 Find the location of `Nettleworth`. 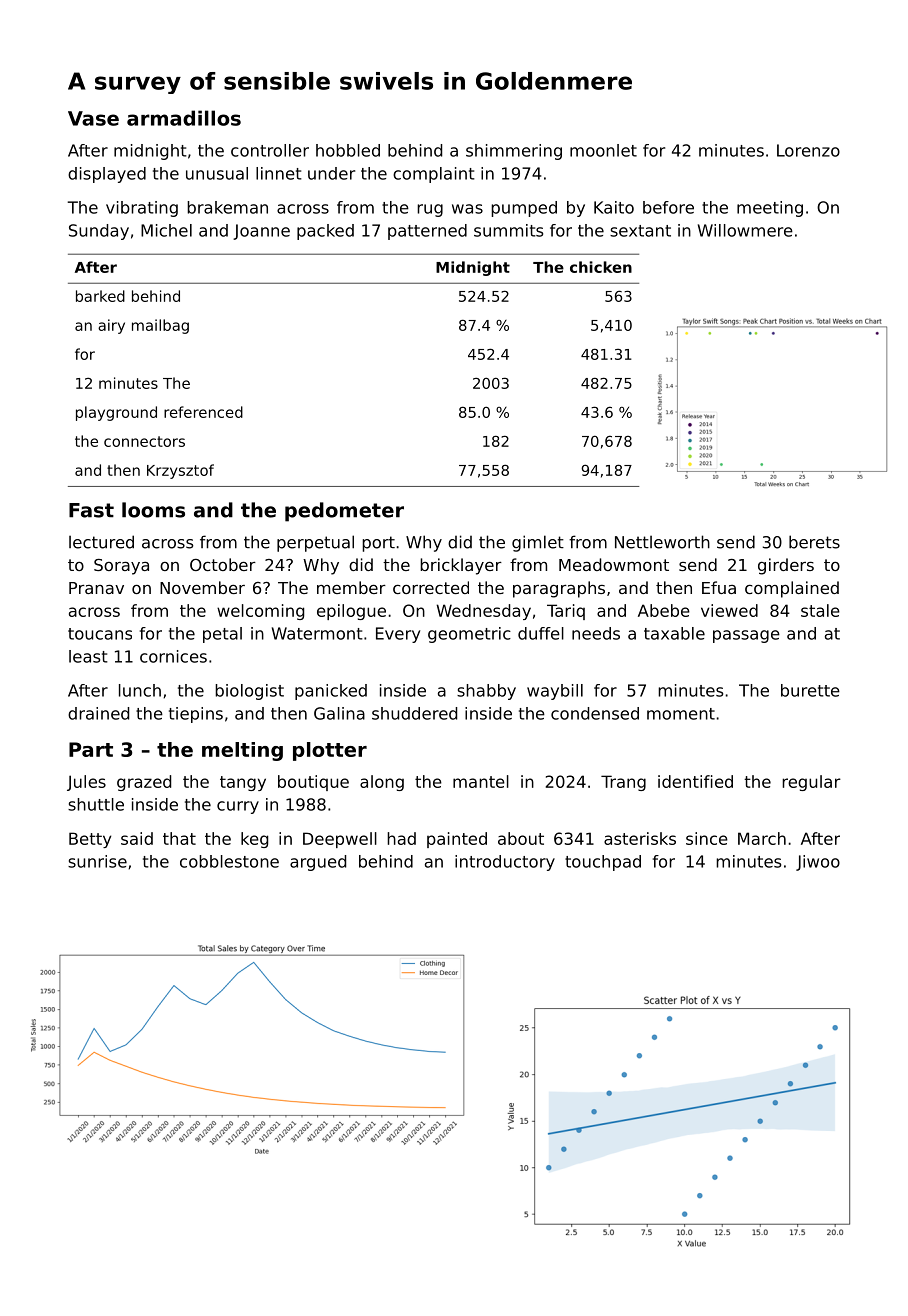

Nettleworth is located at coordinates (662, 542).
